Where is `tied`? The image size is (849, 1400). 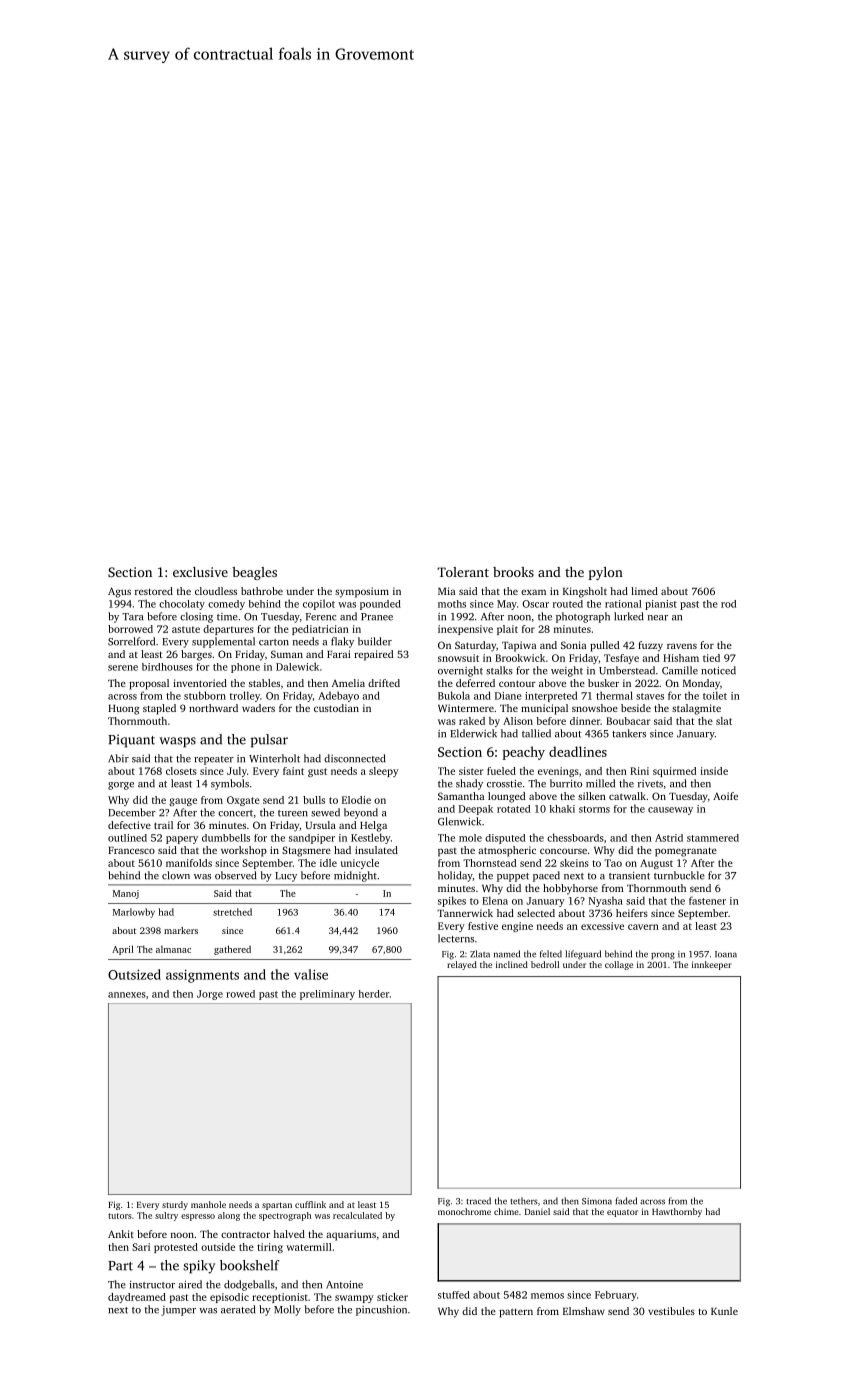
tied is located at coordinates (711, 658).
